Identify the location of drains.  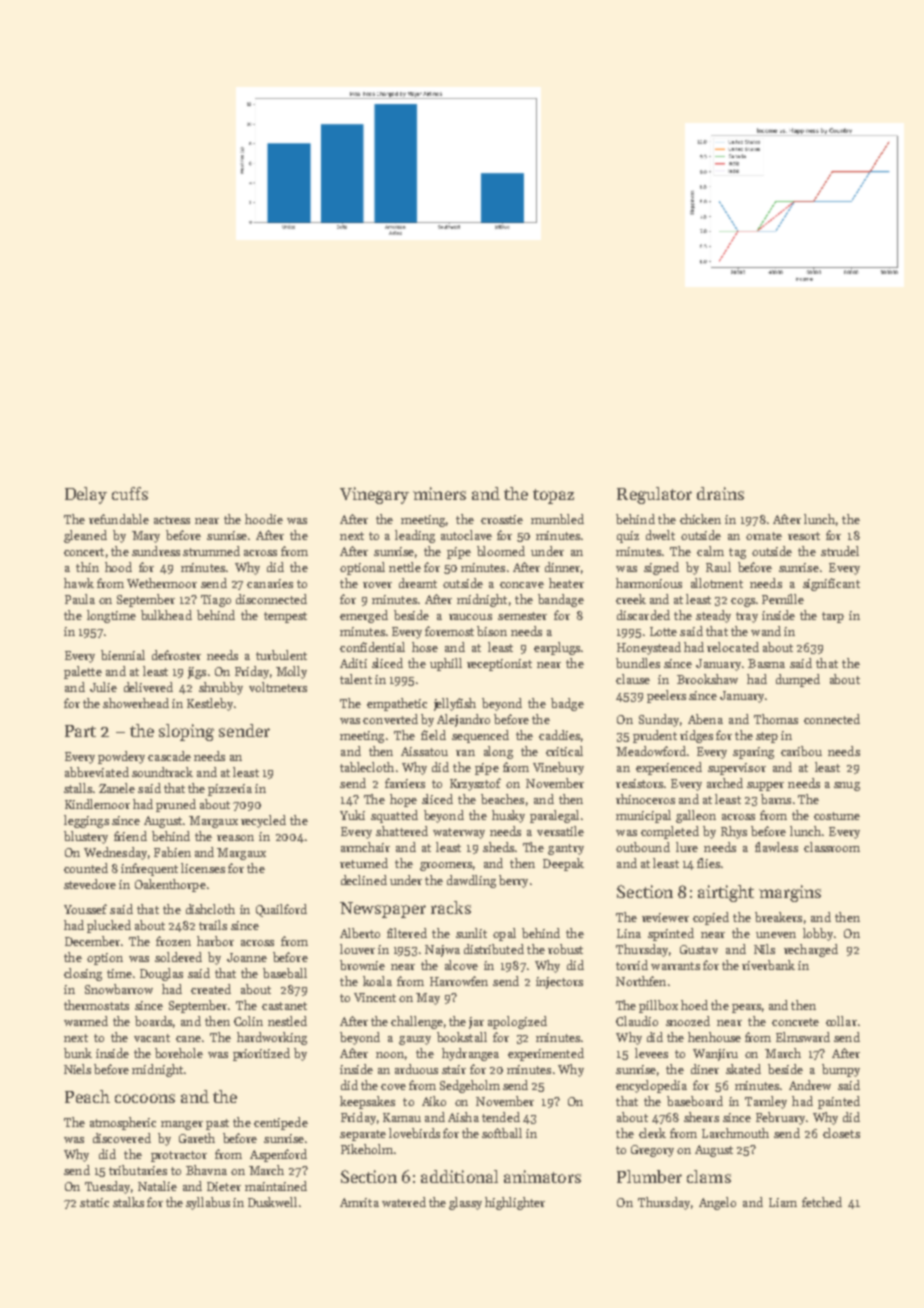
(720, 493).
